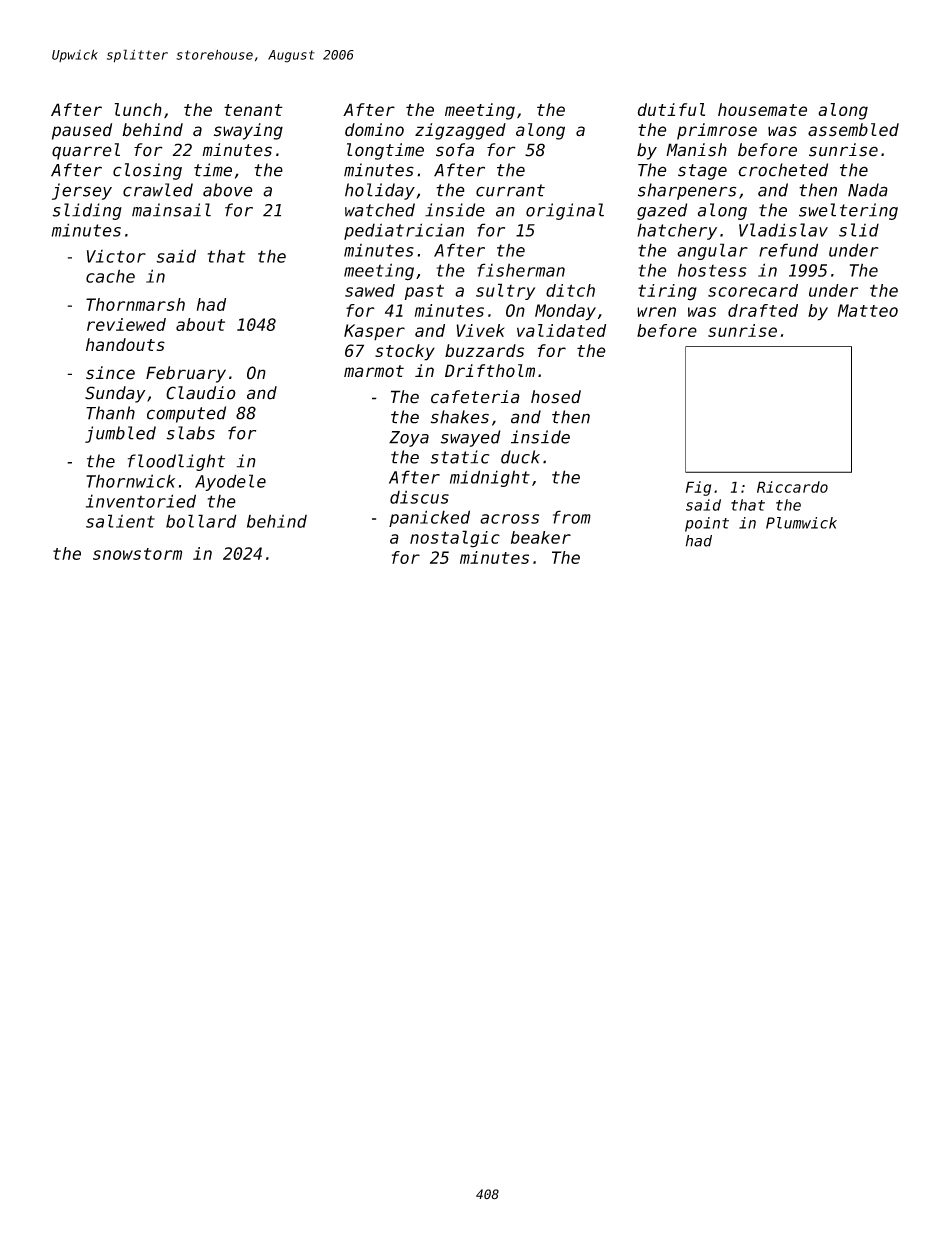 The width and height of the document is (952, 1233). I want to click on housemate, so click(762, 109).
